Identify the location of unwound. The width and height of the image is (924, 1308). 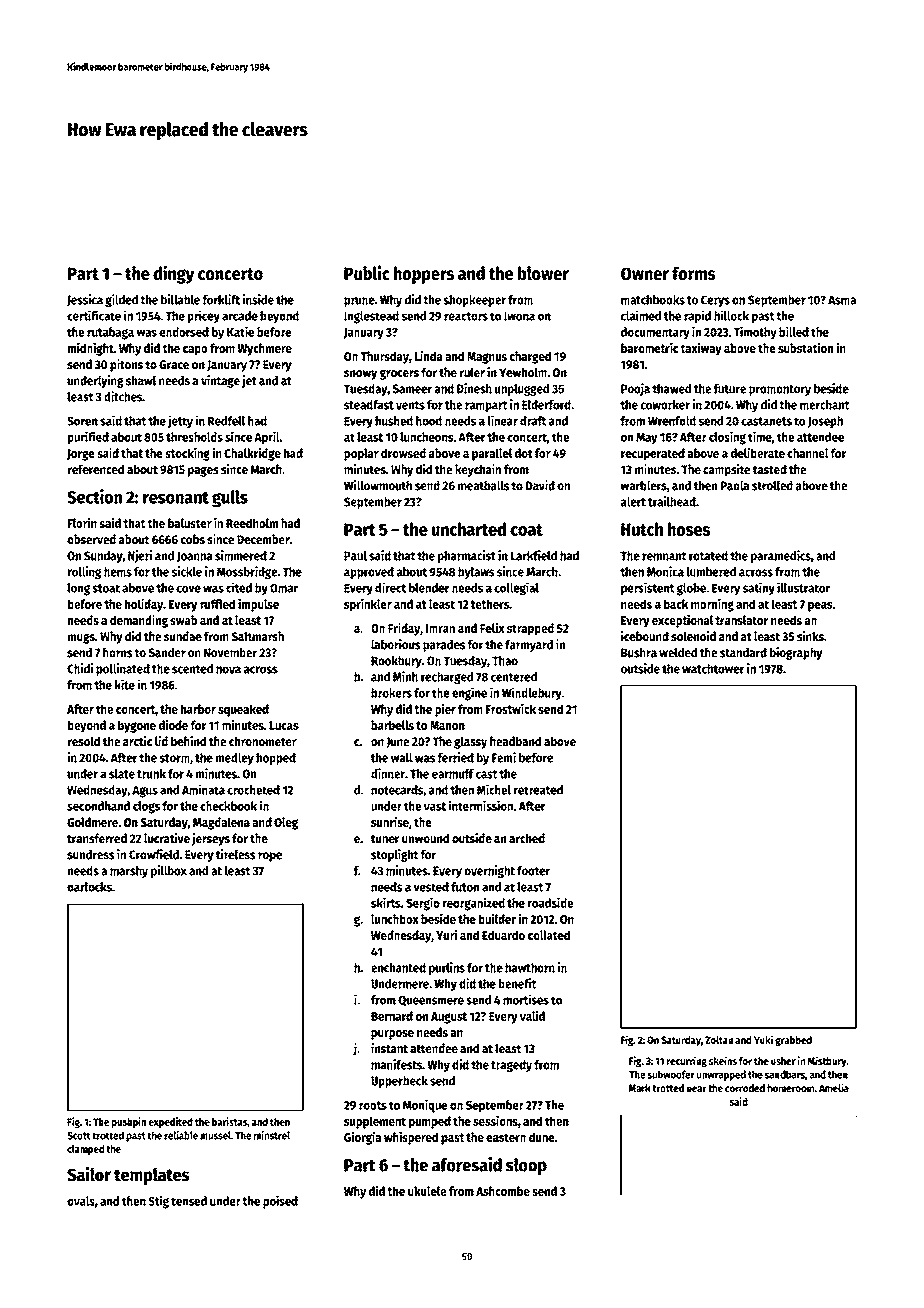
(425, 838).
